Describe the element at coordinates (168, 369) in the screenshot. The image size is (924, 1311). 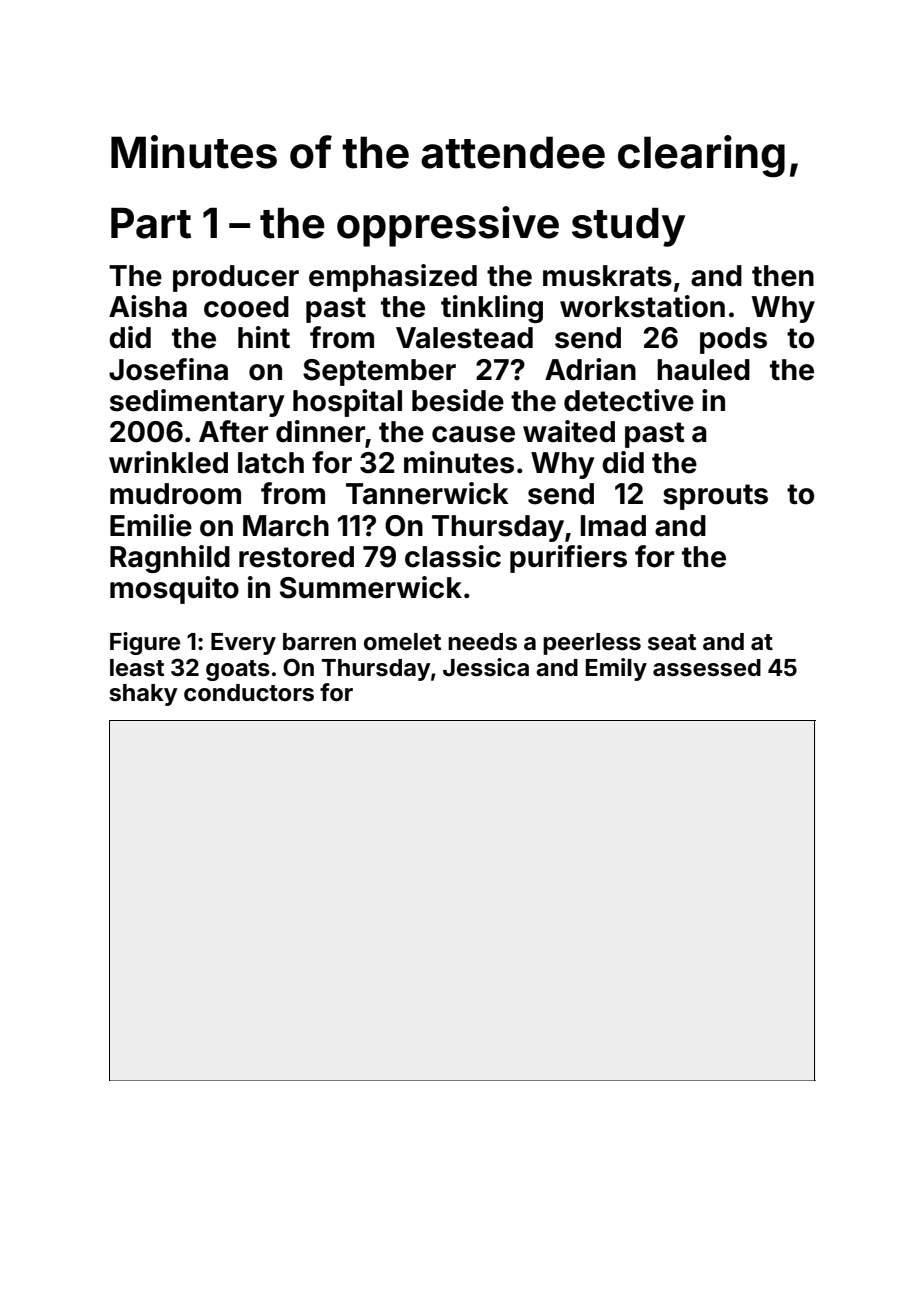
I see `Josefina` at that location.
